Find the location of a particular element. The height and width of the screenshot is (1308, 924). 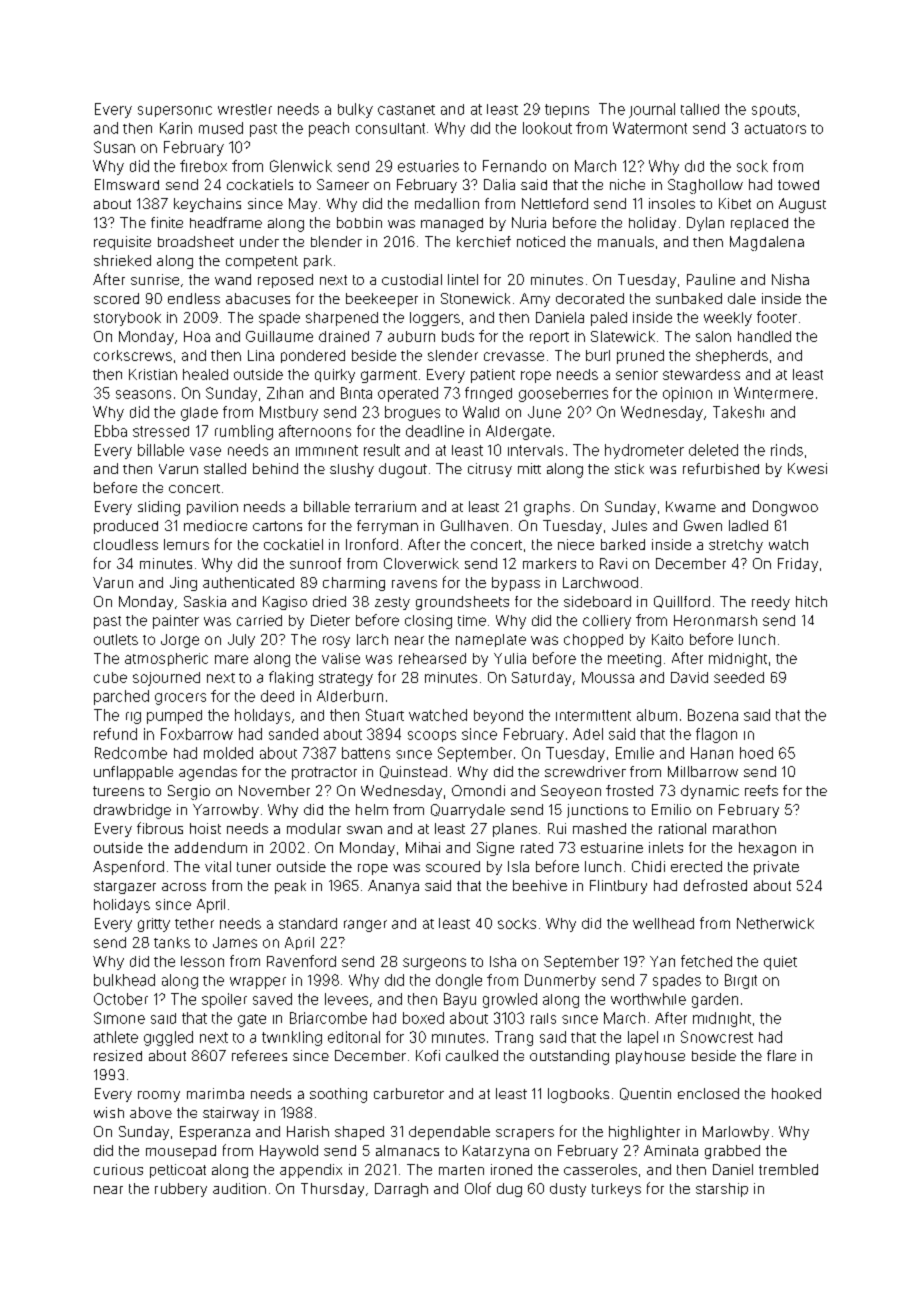

castanet is located at coordinates (406, 110).
